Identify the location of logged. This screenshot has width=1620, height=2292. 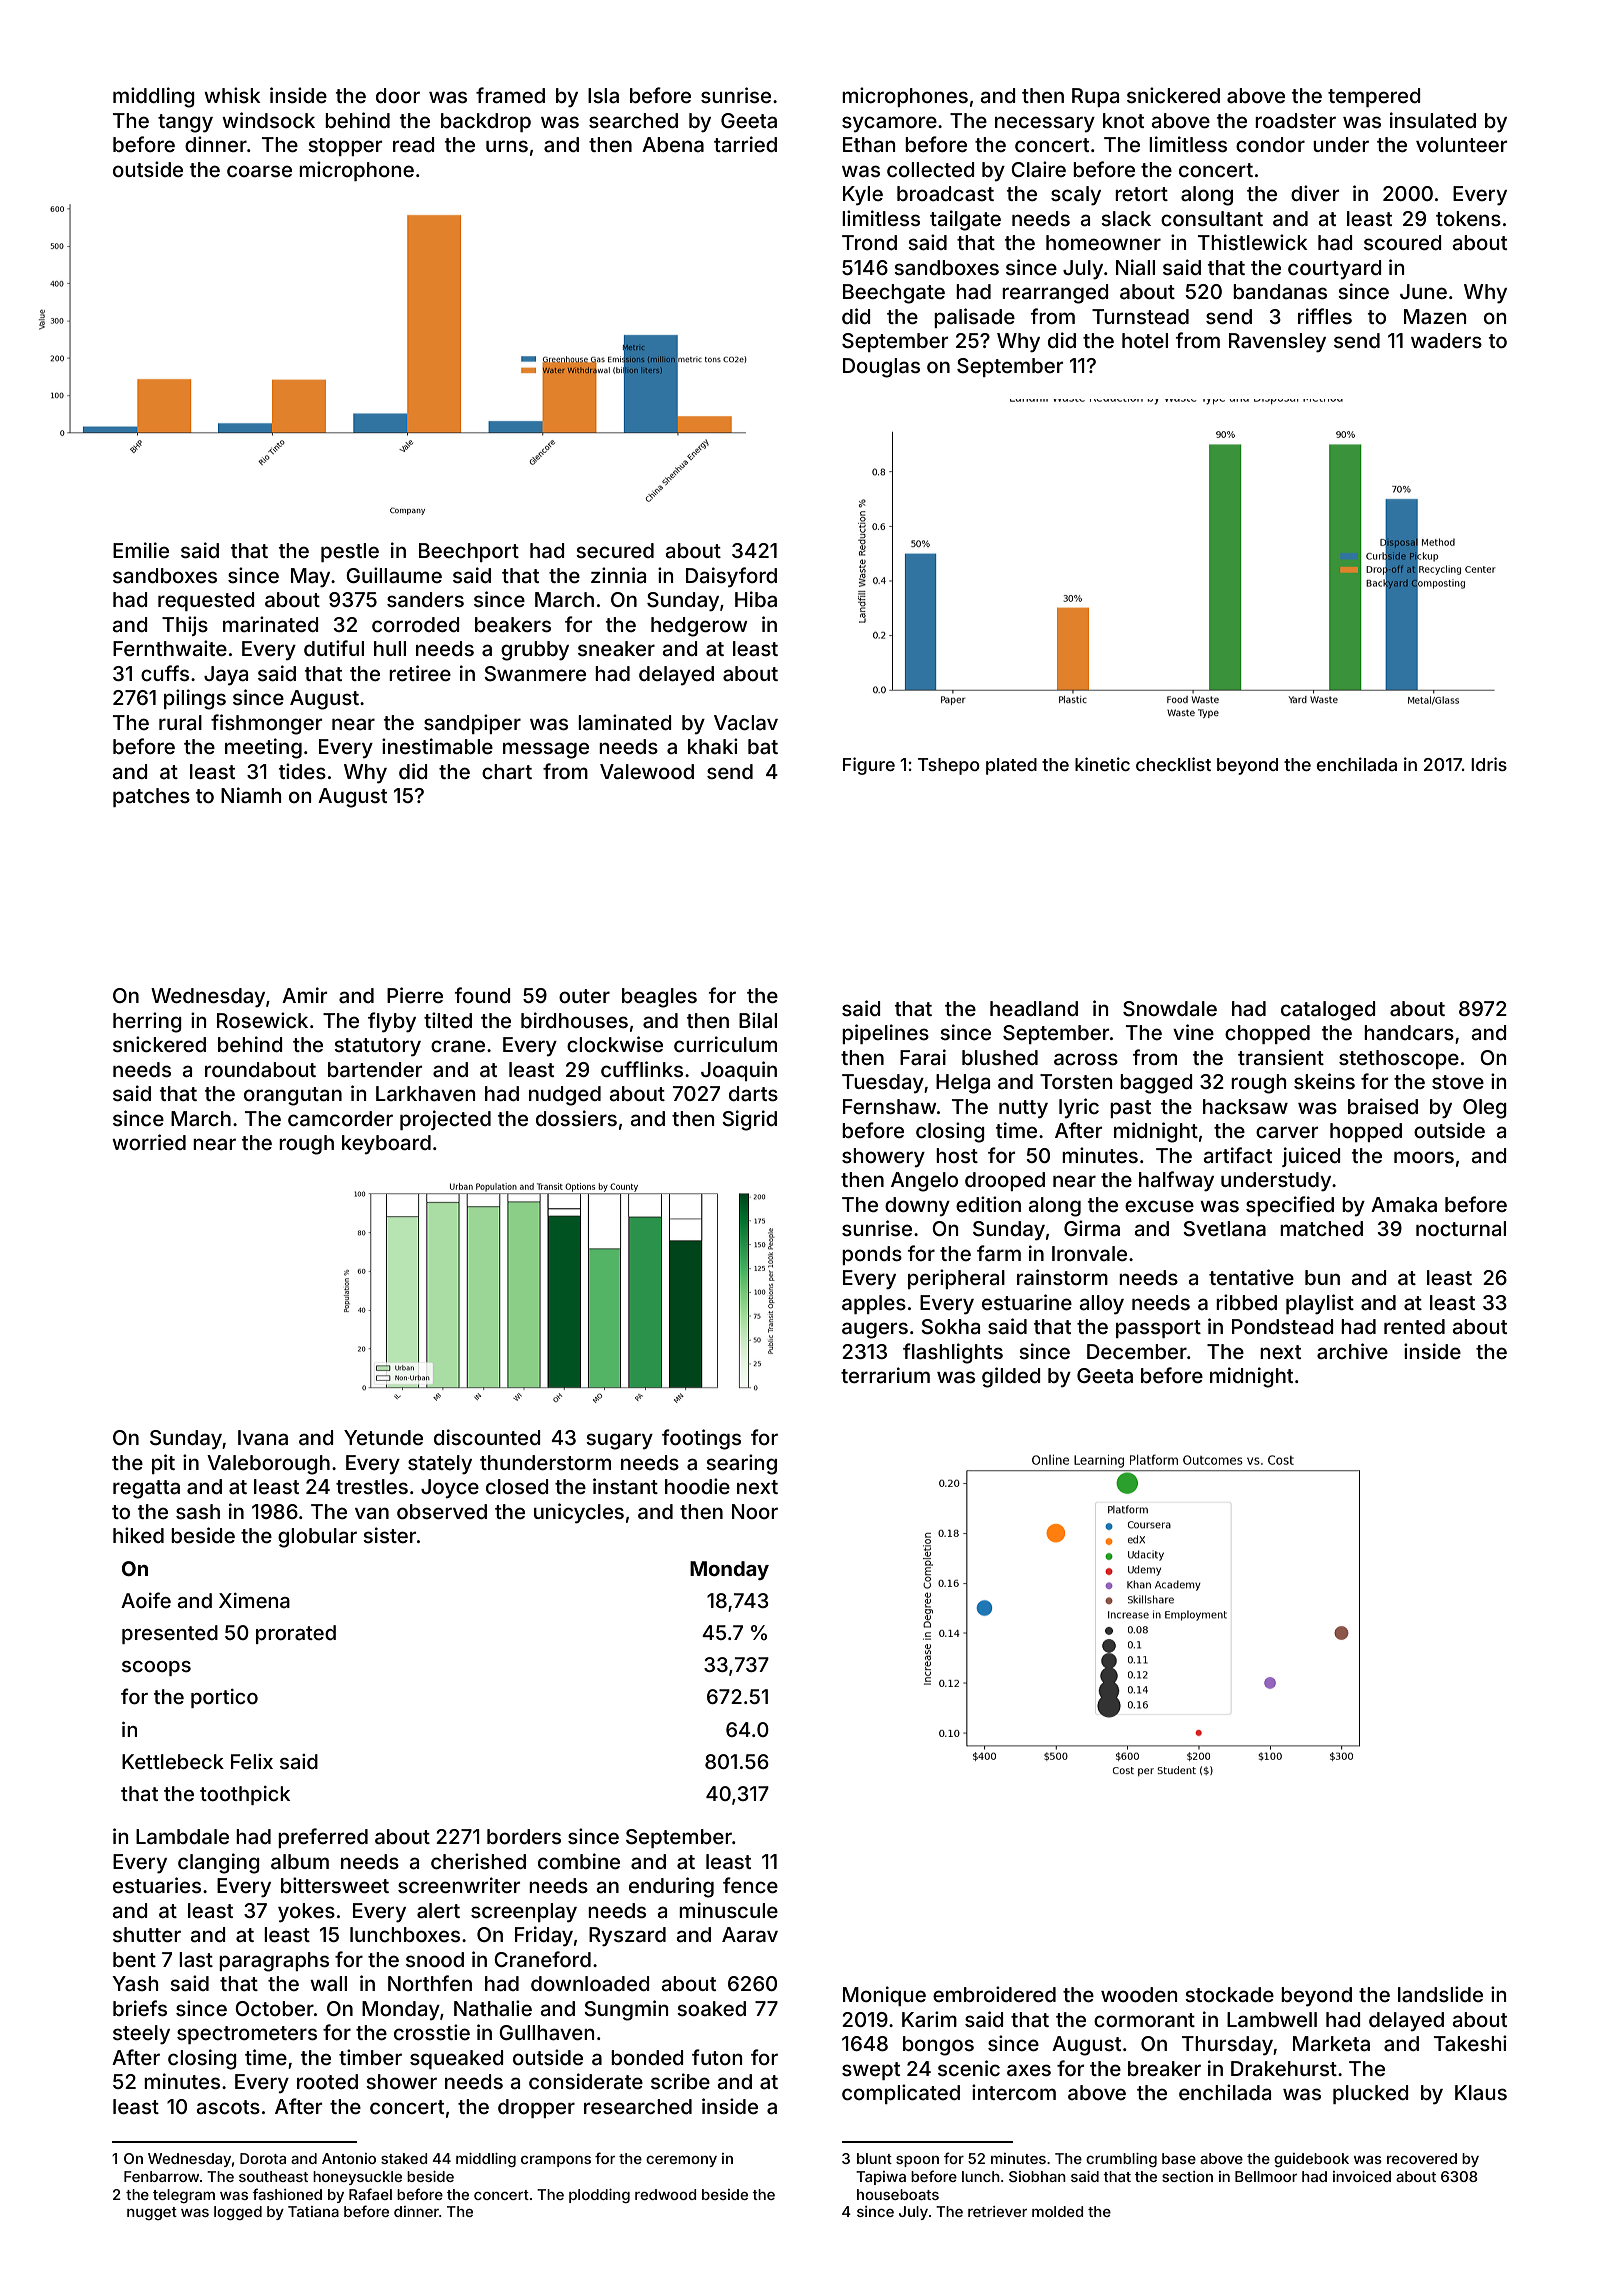
(238, 2213).
